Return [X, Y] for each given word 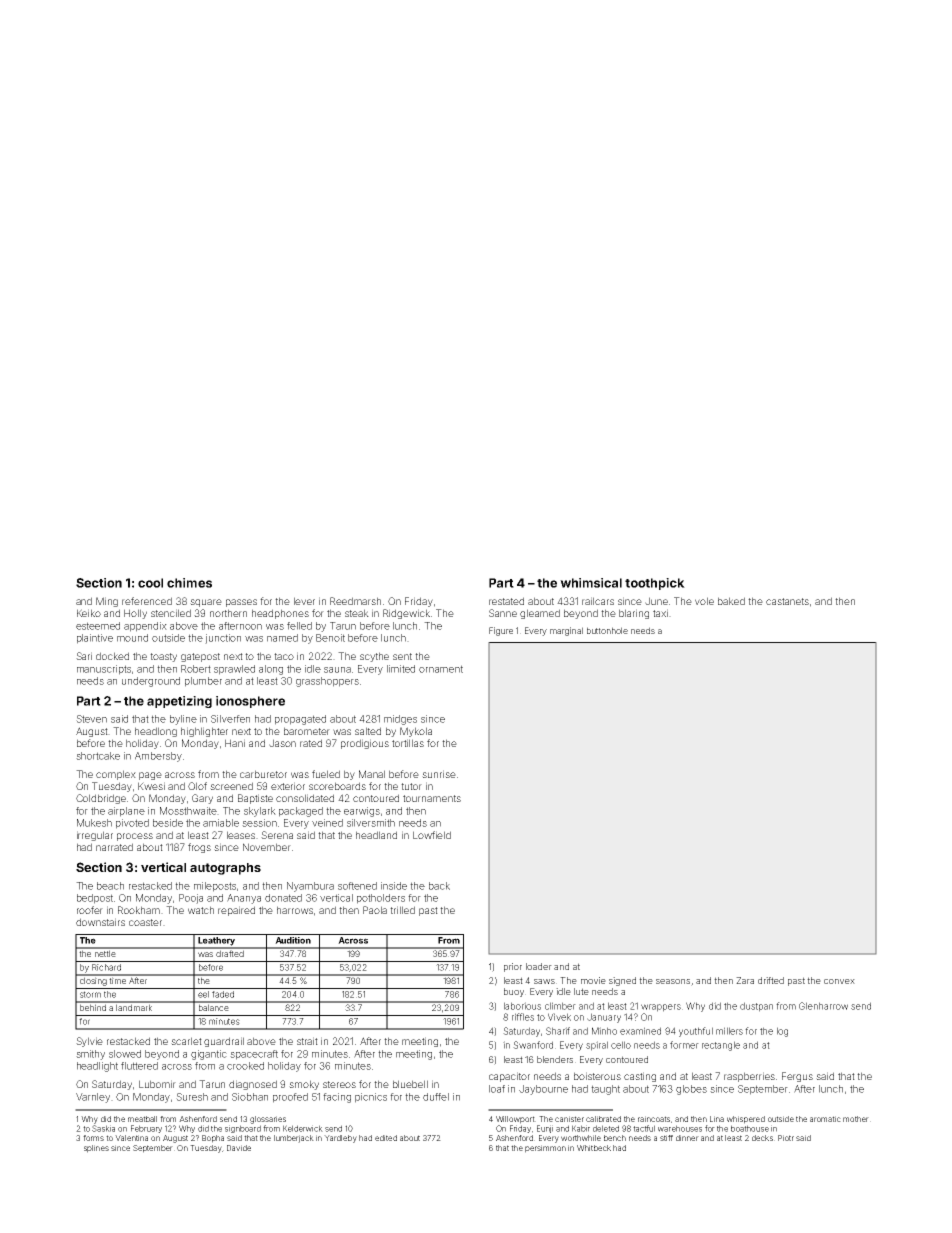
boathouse [750, 1128]
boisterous [597, 1076]
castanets [787, 601]
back [439, 886]
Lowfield [432, 835]
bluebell [410, 1084]
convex [839, 981]
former [684, 1045]
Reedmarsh [355, 601]
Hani [235, 743]
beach [110, 886]
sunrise [439, 774]
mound [132, 638]
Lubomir [157, 1084]
